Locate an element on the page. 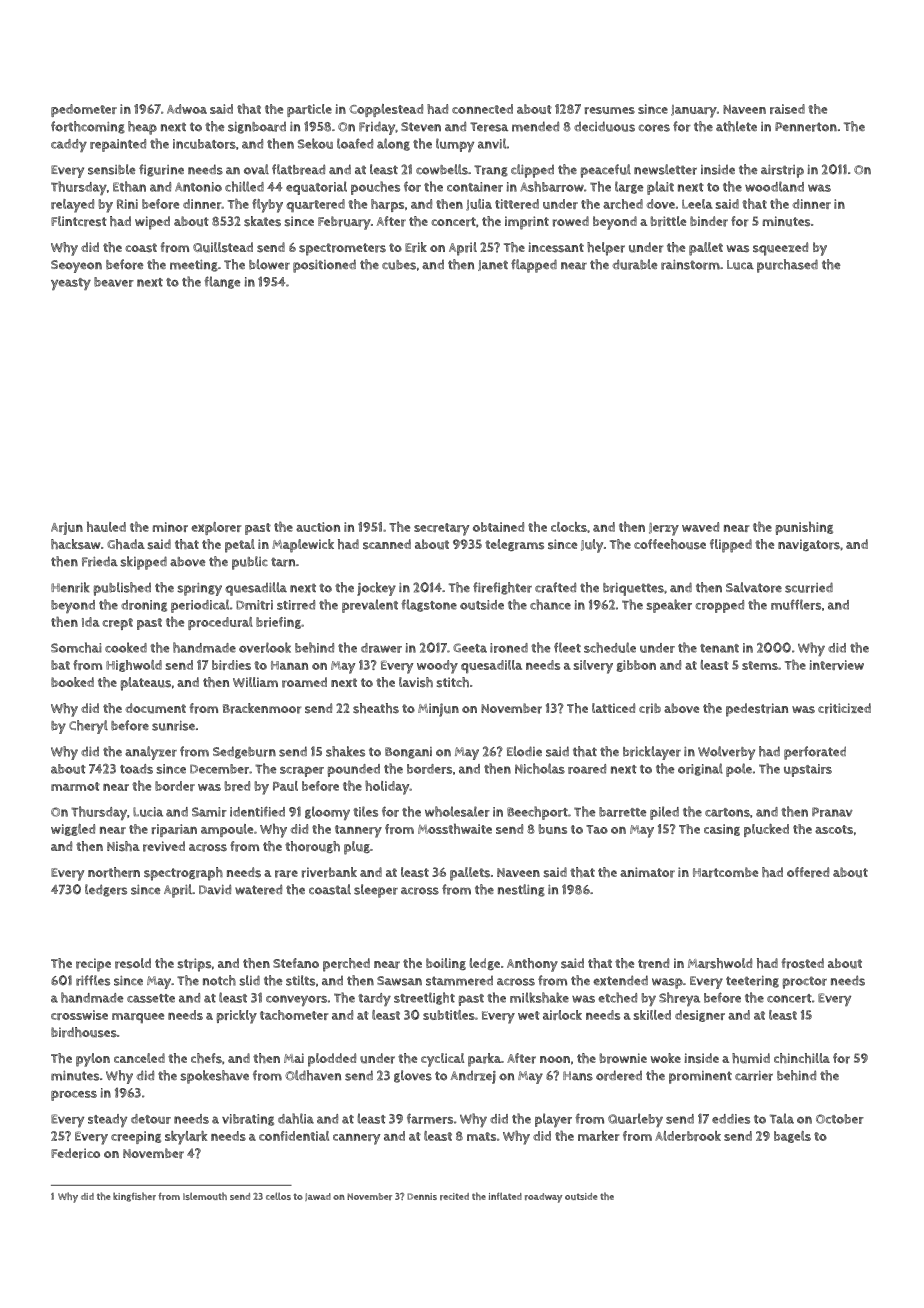 This page has height=1308, width=924. cellos is located at coordinates (278, 1196).
